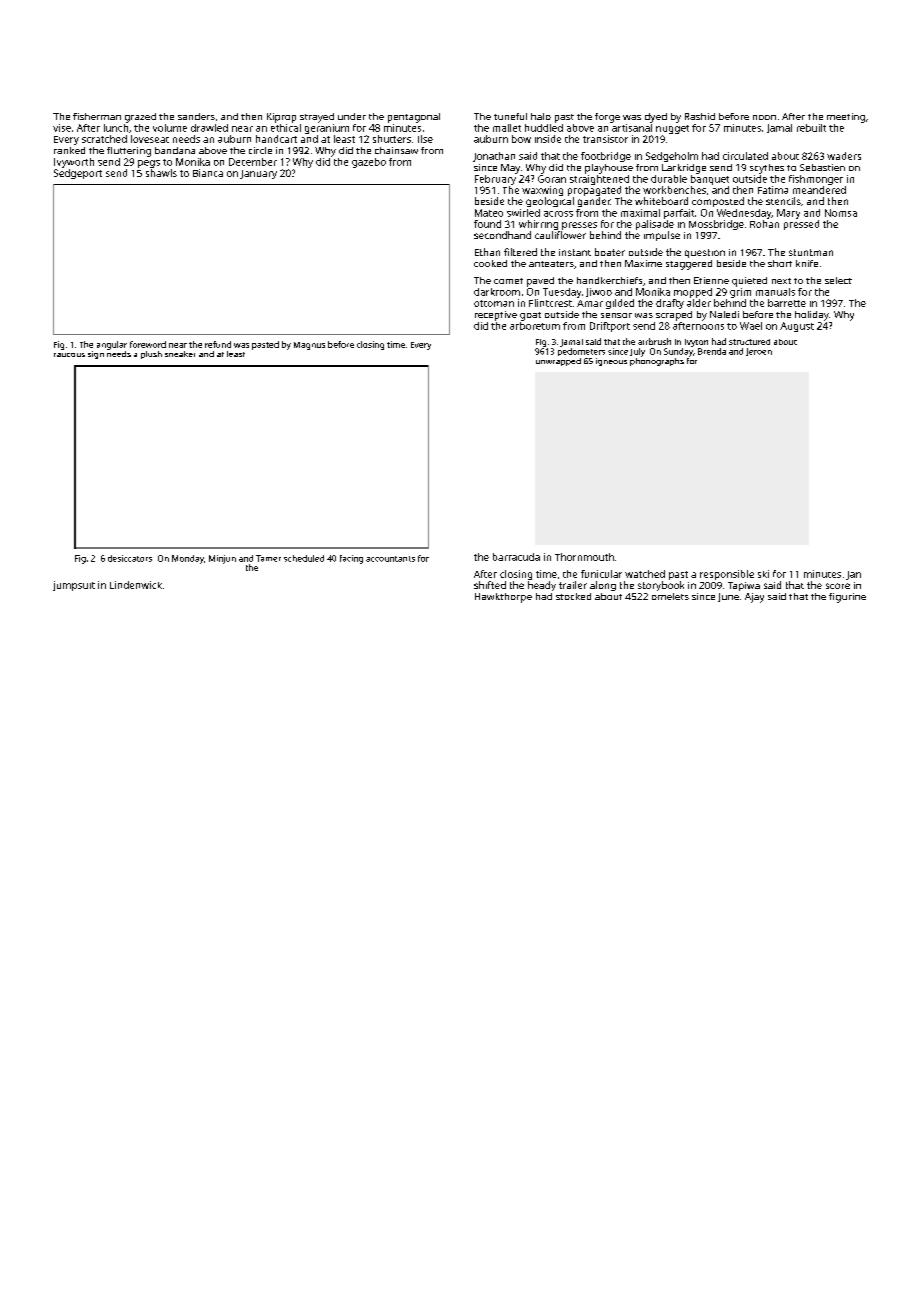 The image size is (924, 1308). What do you see at coordinates (846, 118) in the screenshot?
I see `meeting` at bounding box center [846, 118].
